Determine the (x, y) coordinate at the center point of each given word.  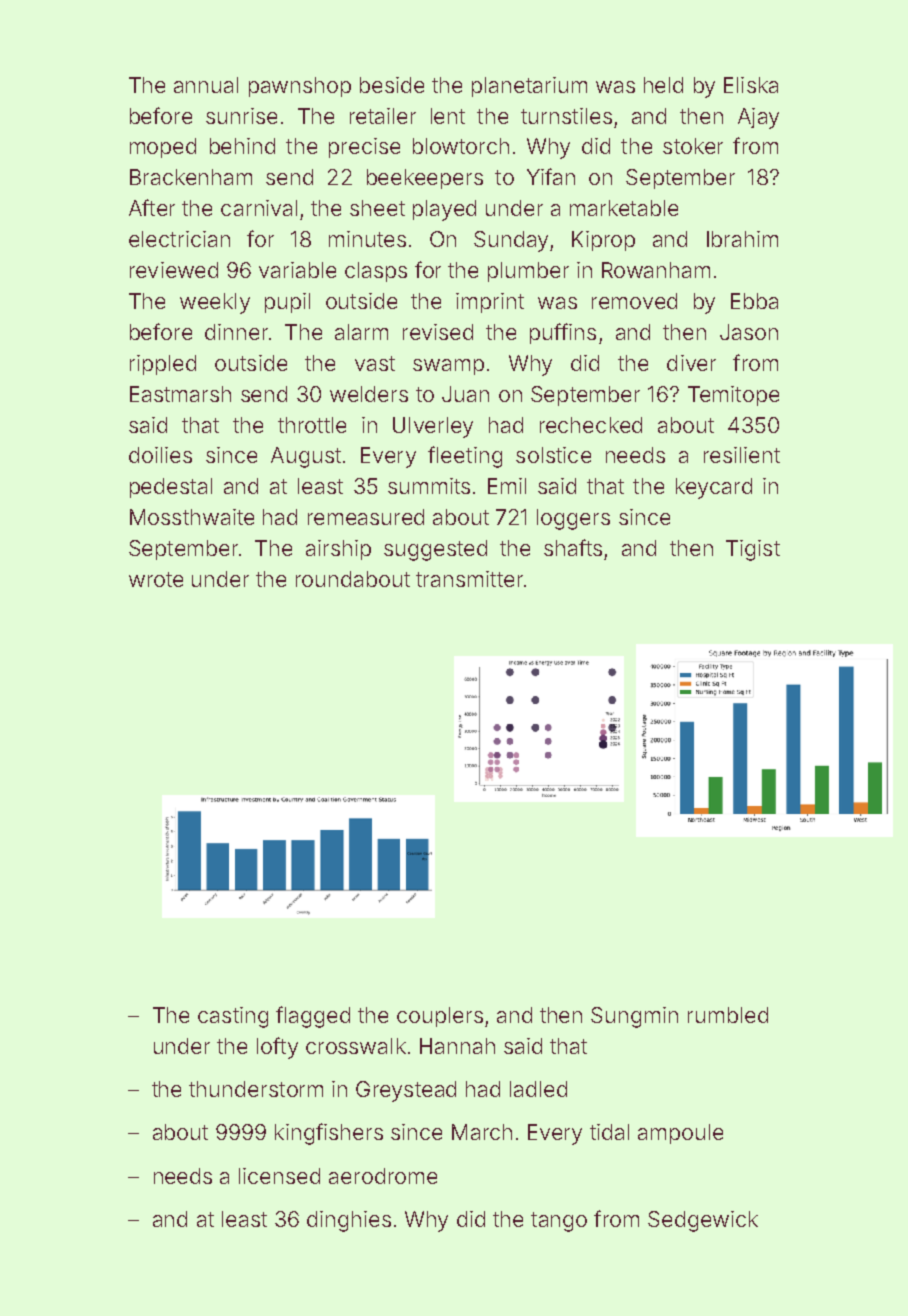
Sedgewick (703, 1221)
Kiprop (603, 241)
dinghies (349, 1221)
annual (206, 85)
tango (559, 1222)
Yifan (551, 176)
